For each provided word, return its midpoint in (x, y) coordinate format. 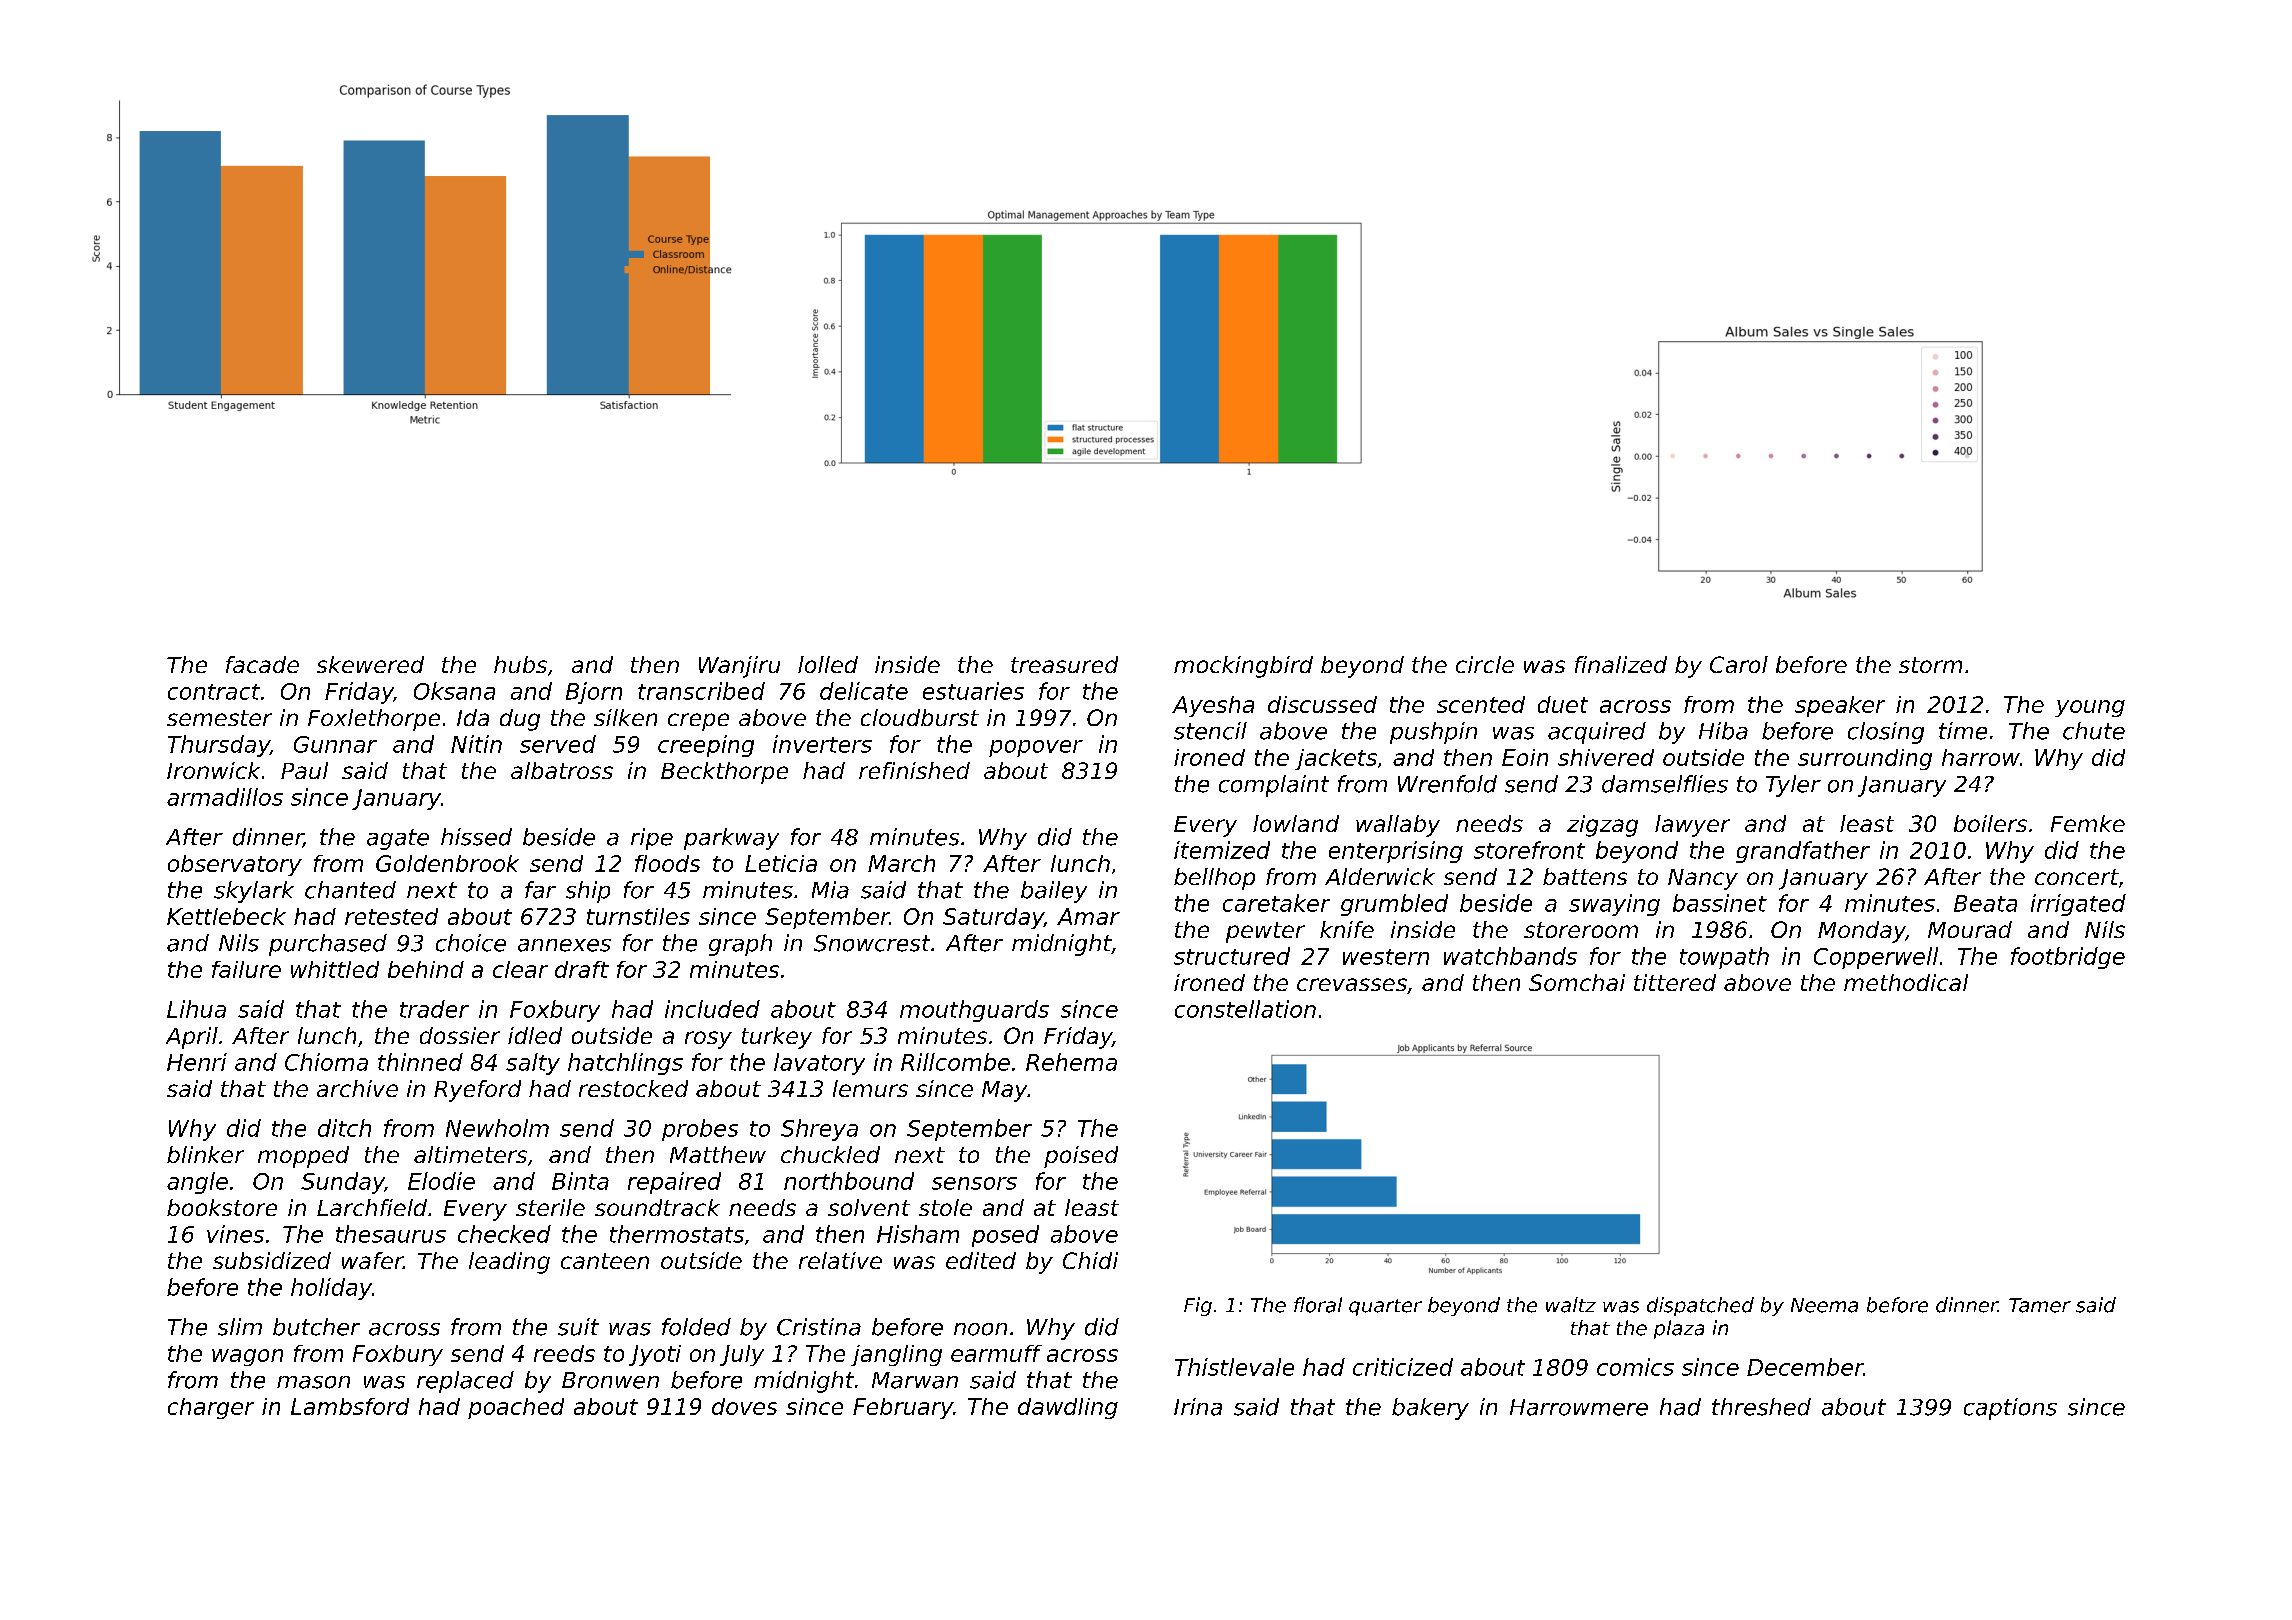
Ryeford (477, 1091)
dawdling (1068, 1408)
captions (2010, 1409)
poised (1081, 1157)
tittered (1675, 982)
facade (262, 664)
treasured (1064, 664)
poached (516, 1408)
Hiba (1723, 731)
